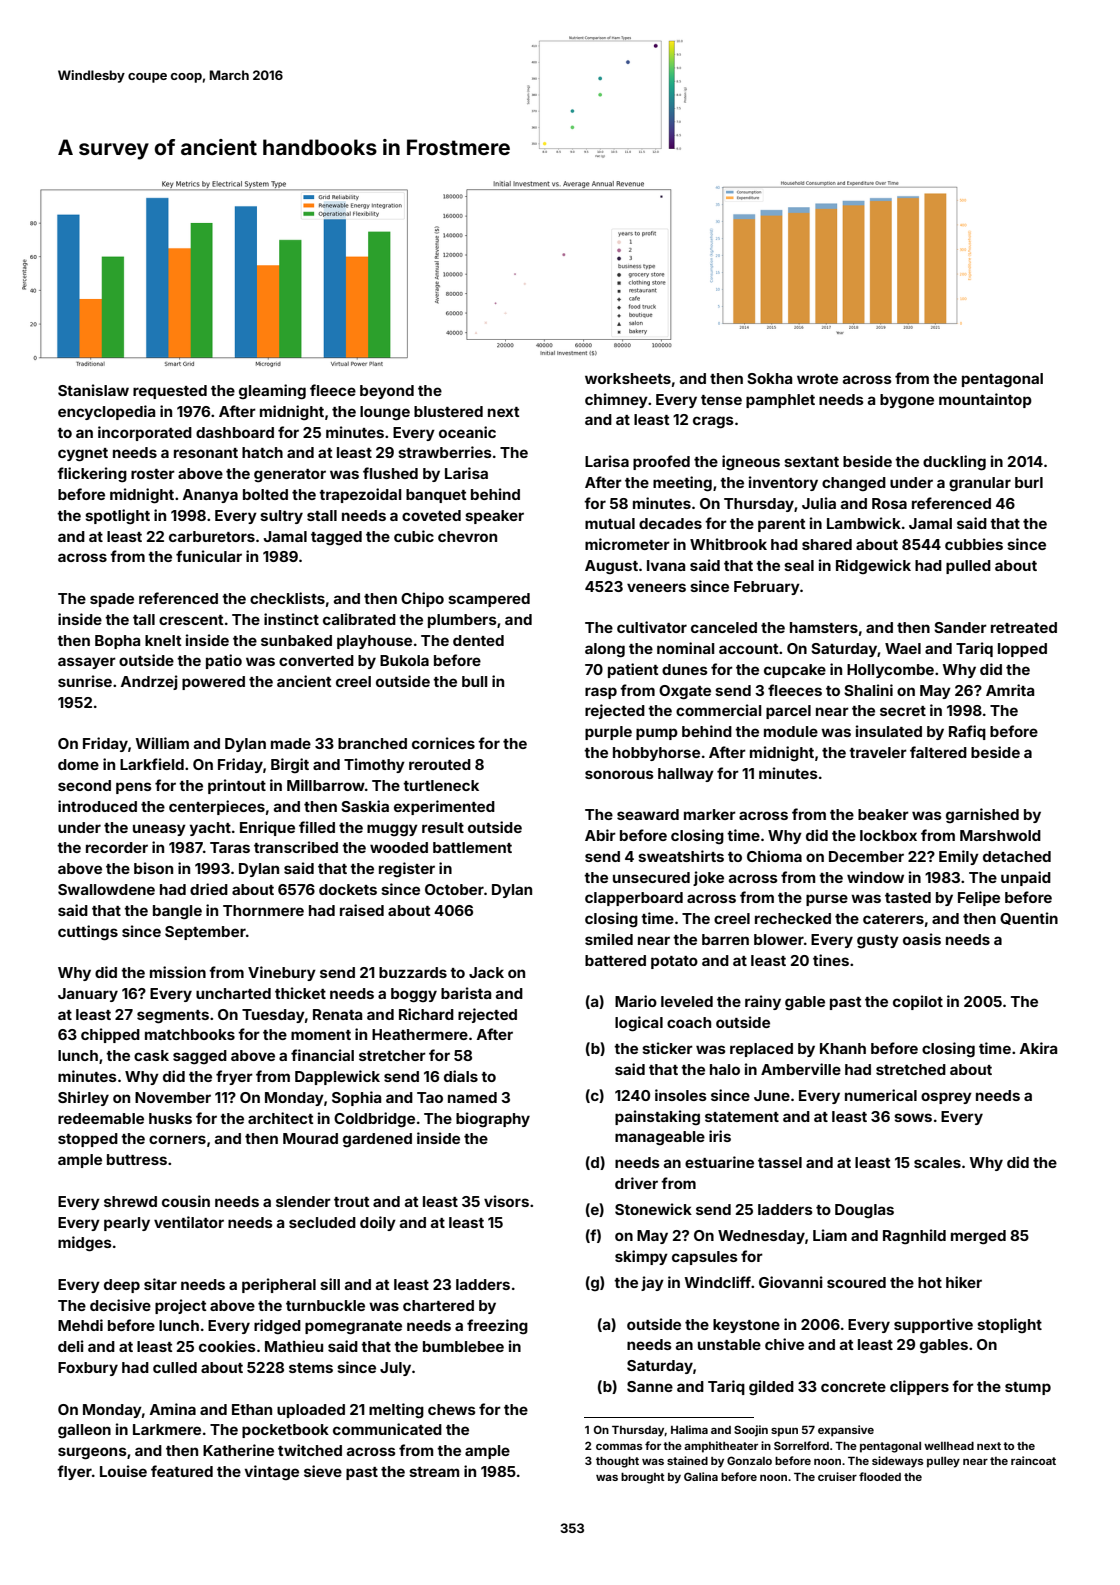  Describe the element at coordinates (811, 462) in the document. I see `sextant` at that location.
